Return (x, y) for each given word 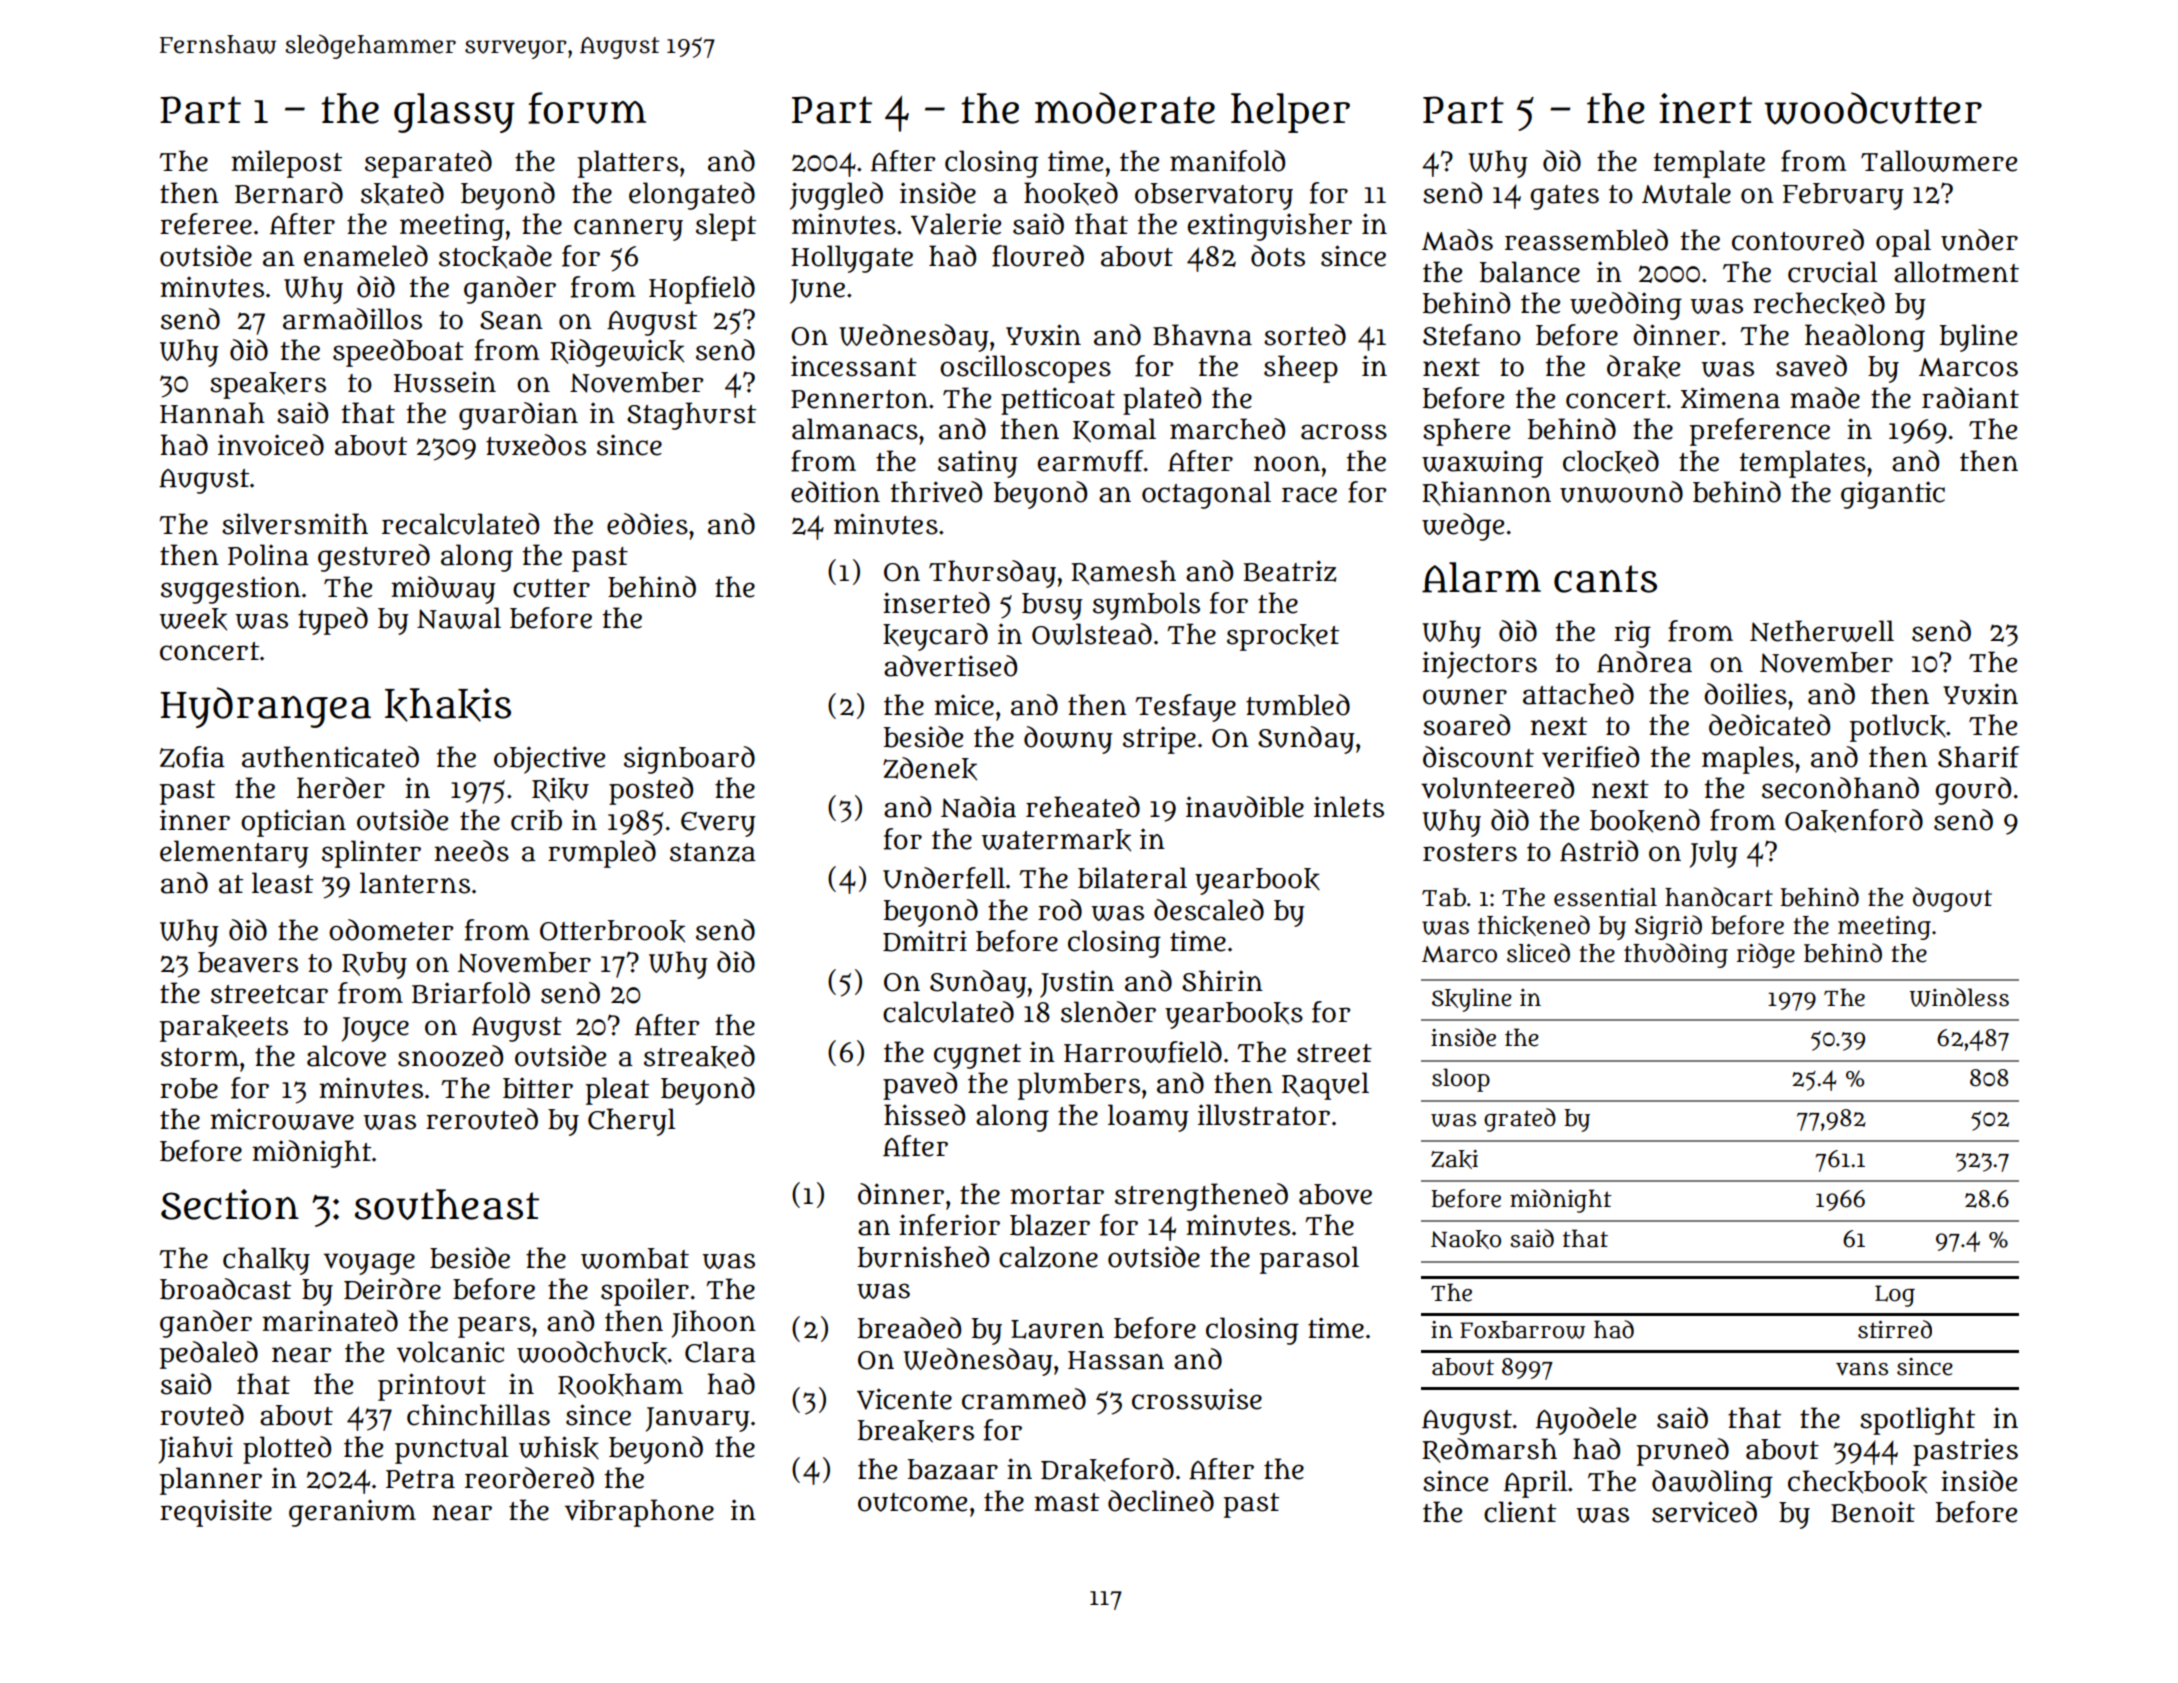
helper (1290, 113)
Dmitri (925, 941)
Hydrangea (265, 707)
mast (1066, 1502)
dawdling (1712, 1484)
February (1843, 196)
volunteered (1497, 788)
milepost (286, 164)
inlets (1349, 807)
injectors (1479, 665)
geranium (352, 1513)
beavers (248, 962)
